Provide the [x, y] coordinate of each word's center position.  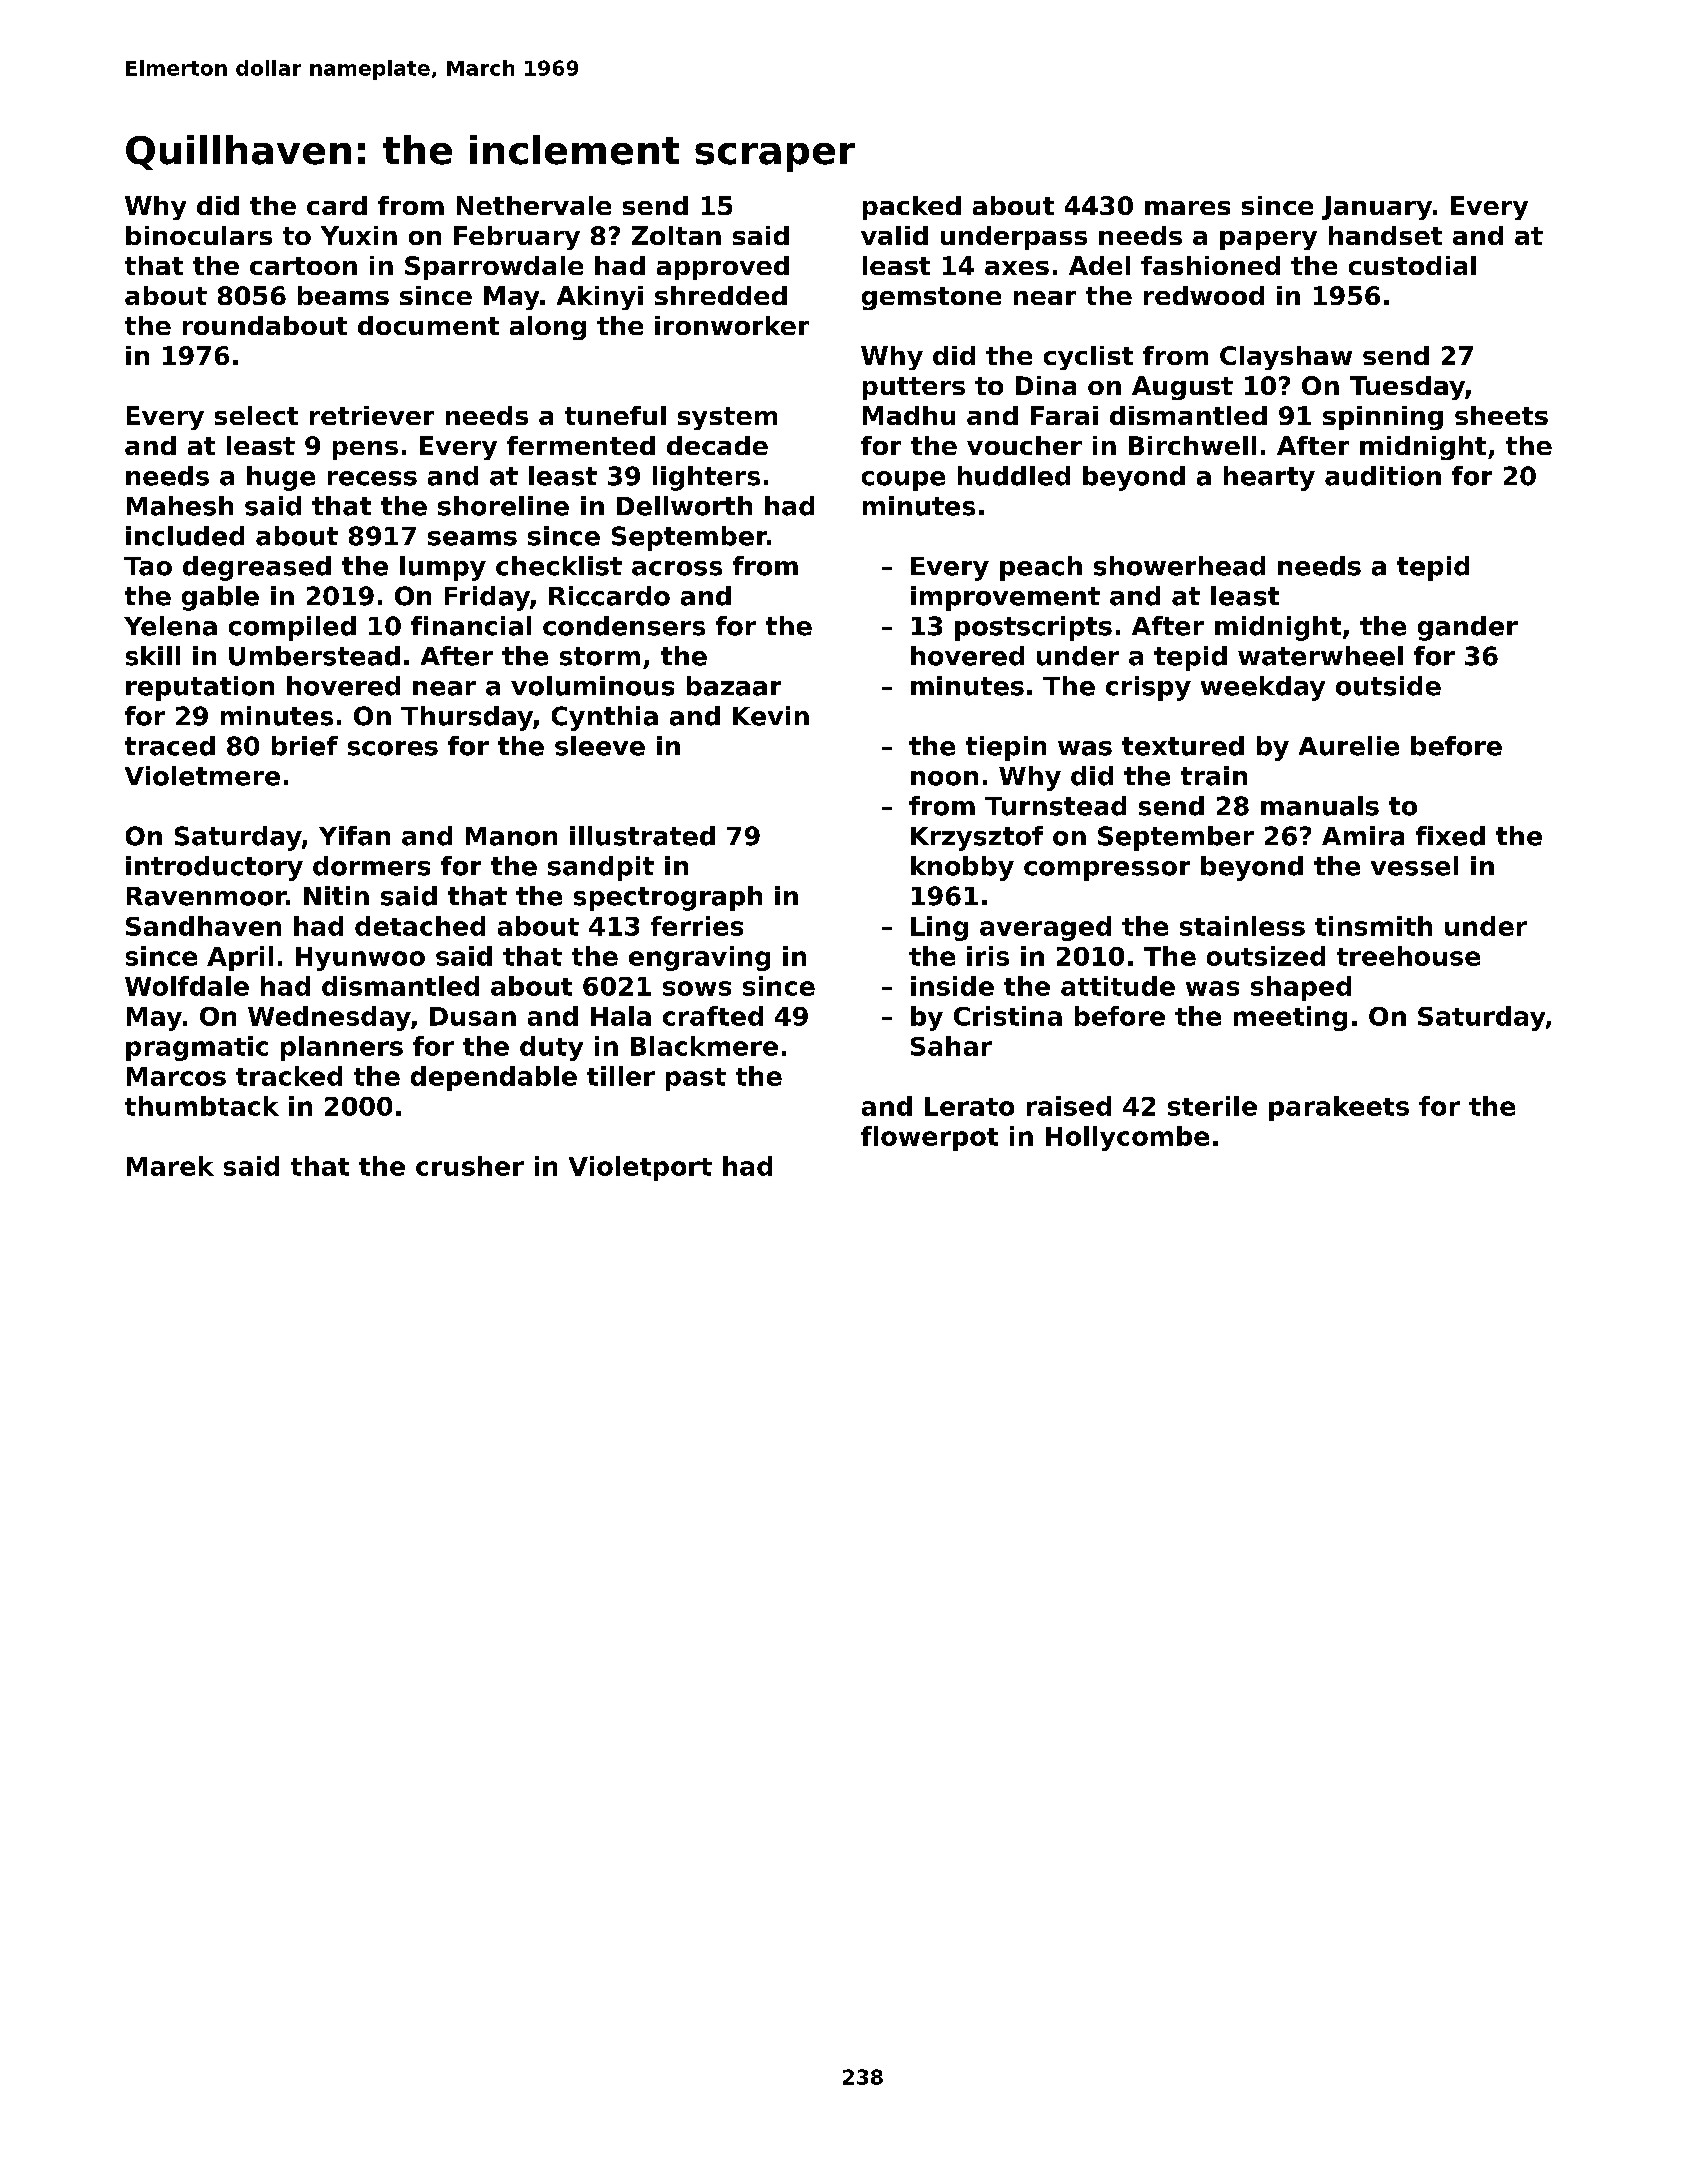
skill [153, 656]
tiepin [1006, 748]
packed [912, 208]
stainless [1242, 926]
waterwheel [1320, 656]
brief [305, 746]
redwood [1204, 295]
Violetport [640, 1168]
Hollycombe [1127, 1138]
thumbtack [202, 1106]
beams [343, 295]
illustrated [642, 836]
